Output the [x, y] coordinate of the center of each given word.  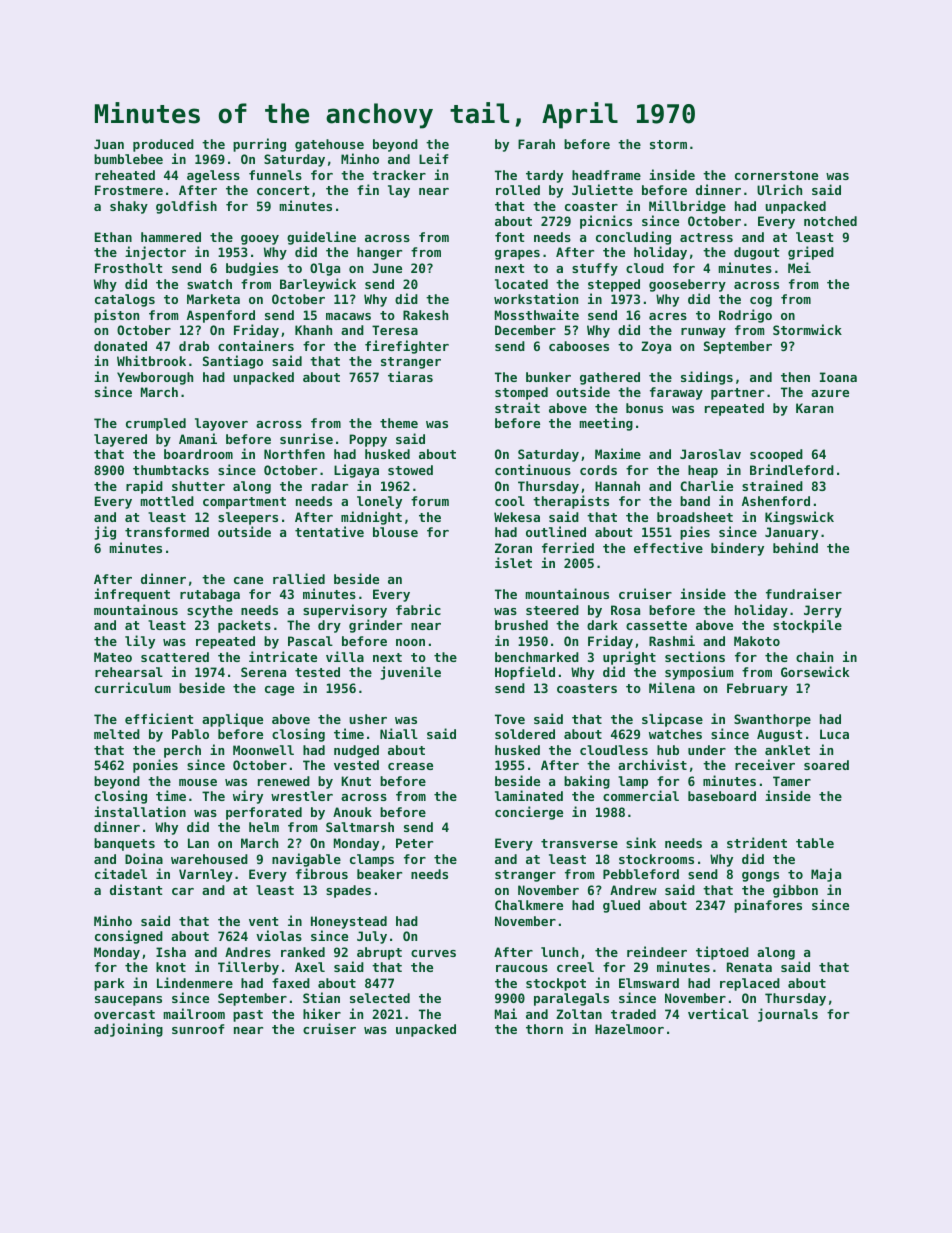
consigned [129, 937]
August [779, 735]
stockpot [556, 984]
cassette [656, 625]
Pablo [190, 734]
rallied [299, 578]
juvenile [410, 673]
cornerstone [776, 175]
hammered [171, 237]
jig [105, 533]
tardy [544, 176]
